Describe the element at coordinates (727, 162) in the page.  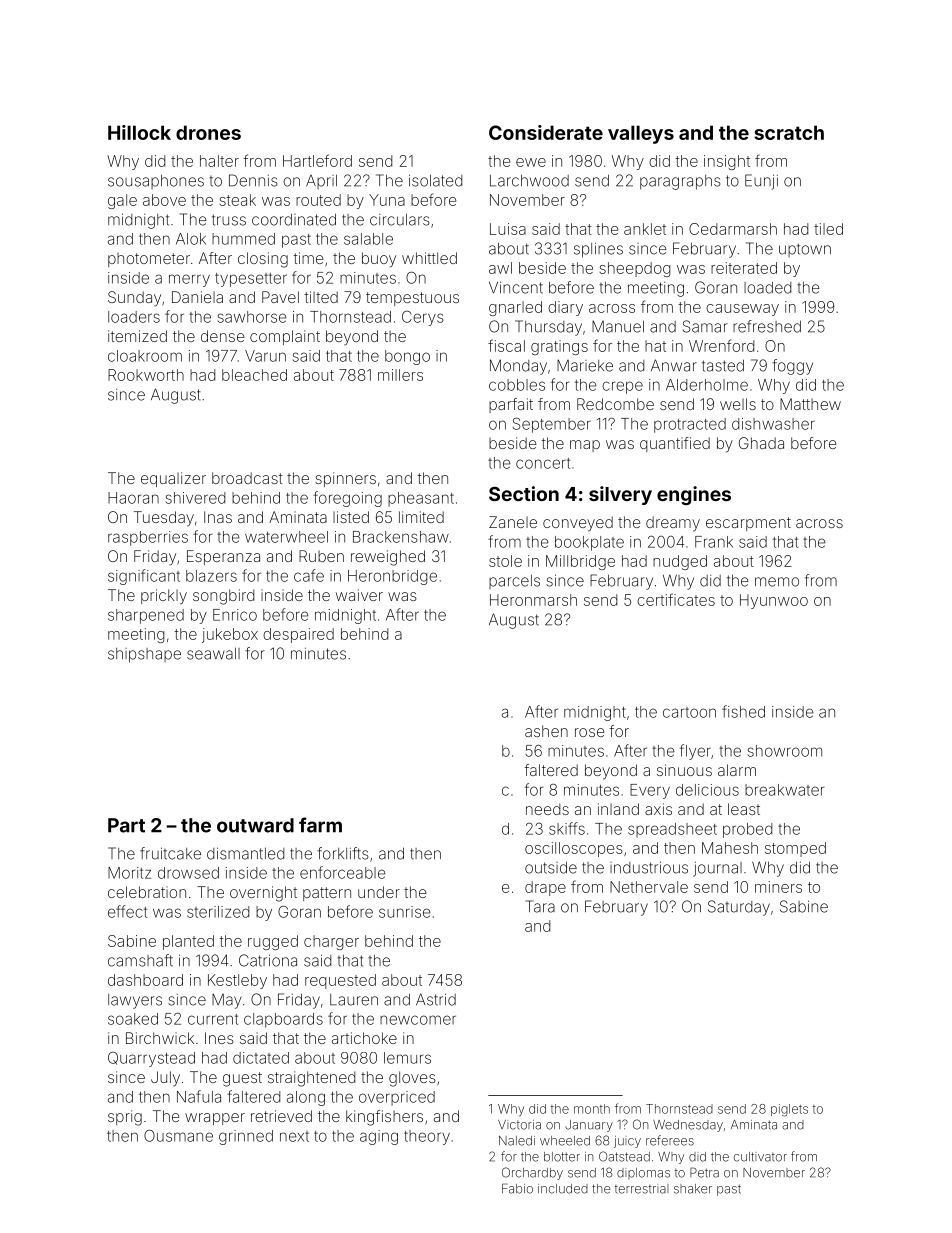
I see `insight` at that location.
